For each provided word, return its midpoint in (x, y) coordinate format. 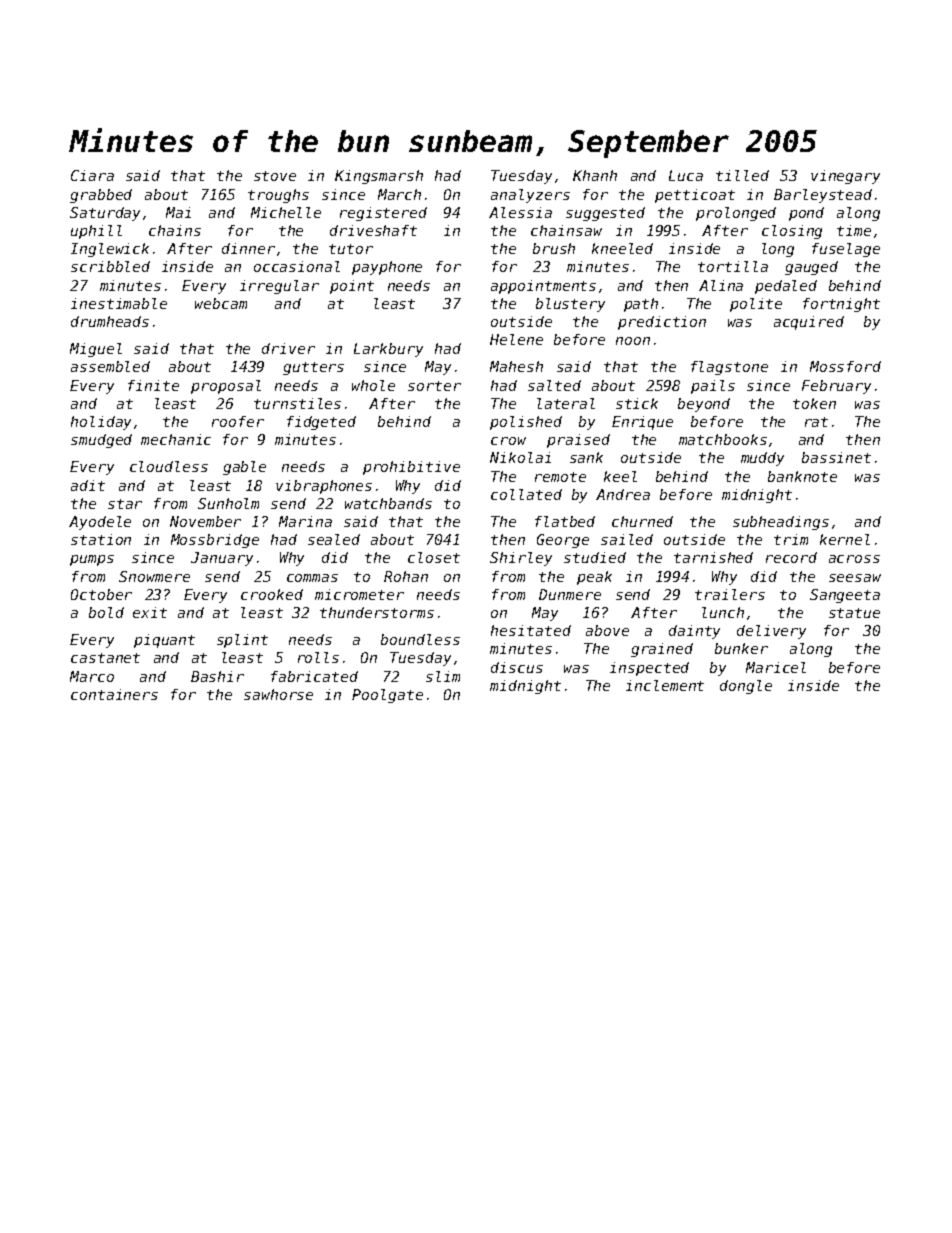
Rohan (406, 576)
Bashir (217, 676)
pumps (92, 560)
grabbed (101, 196)
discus (517, 667)
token (814, 403)
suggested (605, 214)
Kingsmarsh (379, 177)
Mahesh (516, 366)
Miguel (96, 350)
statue (854, 613)
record (791, 557)
